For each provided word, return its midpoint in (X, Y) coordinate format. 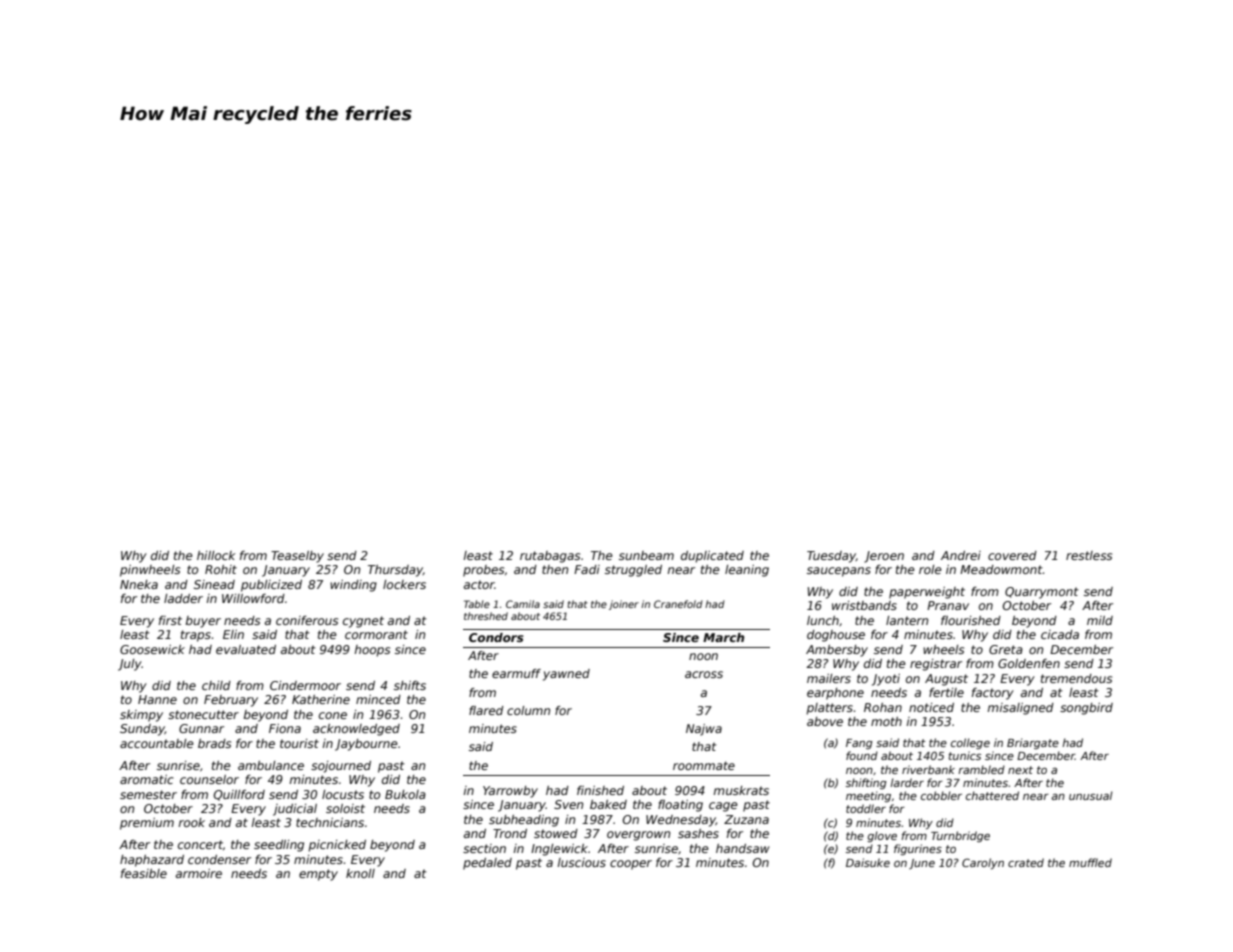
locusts (343, 794)
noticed (931, 707)
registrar (936, 665)
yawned (566, 675)
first (170, 620)
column (528, 710)
